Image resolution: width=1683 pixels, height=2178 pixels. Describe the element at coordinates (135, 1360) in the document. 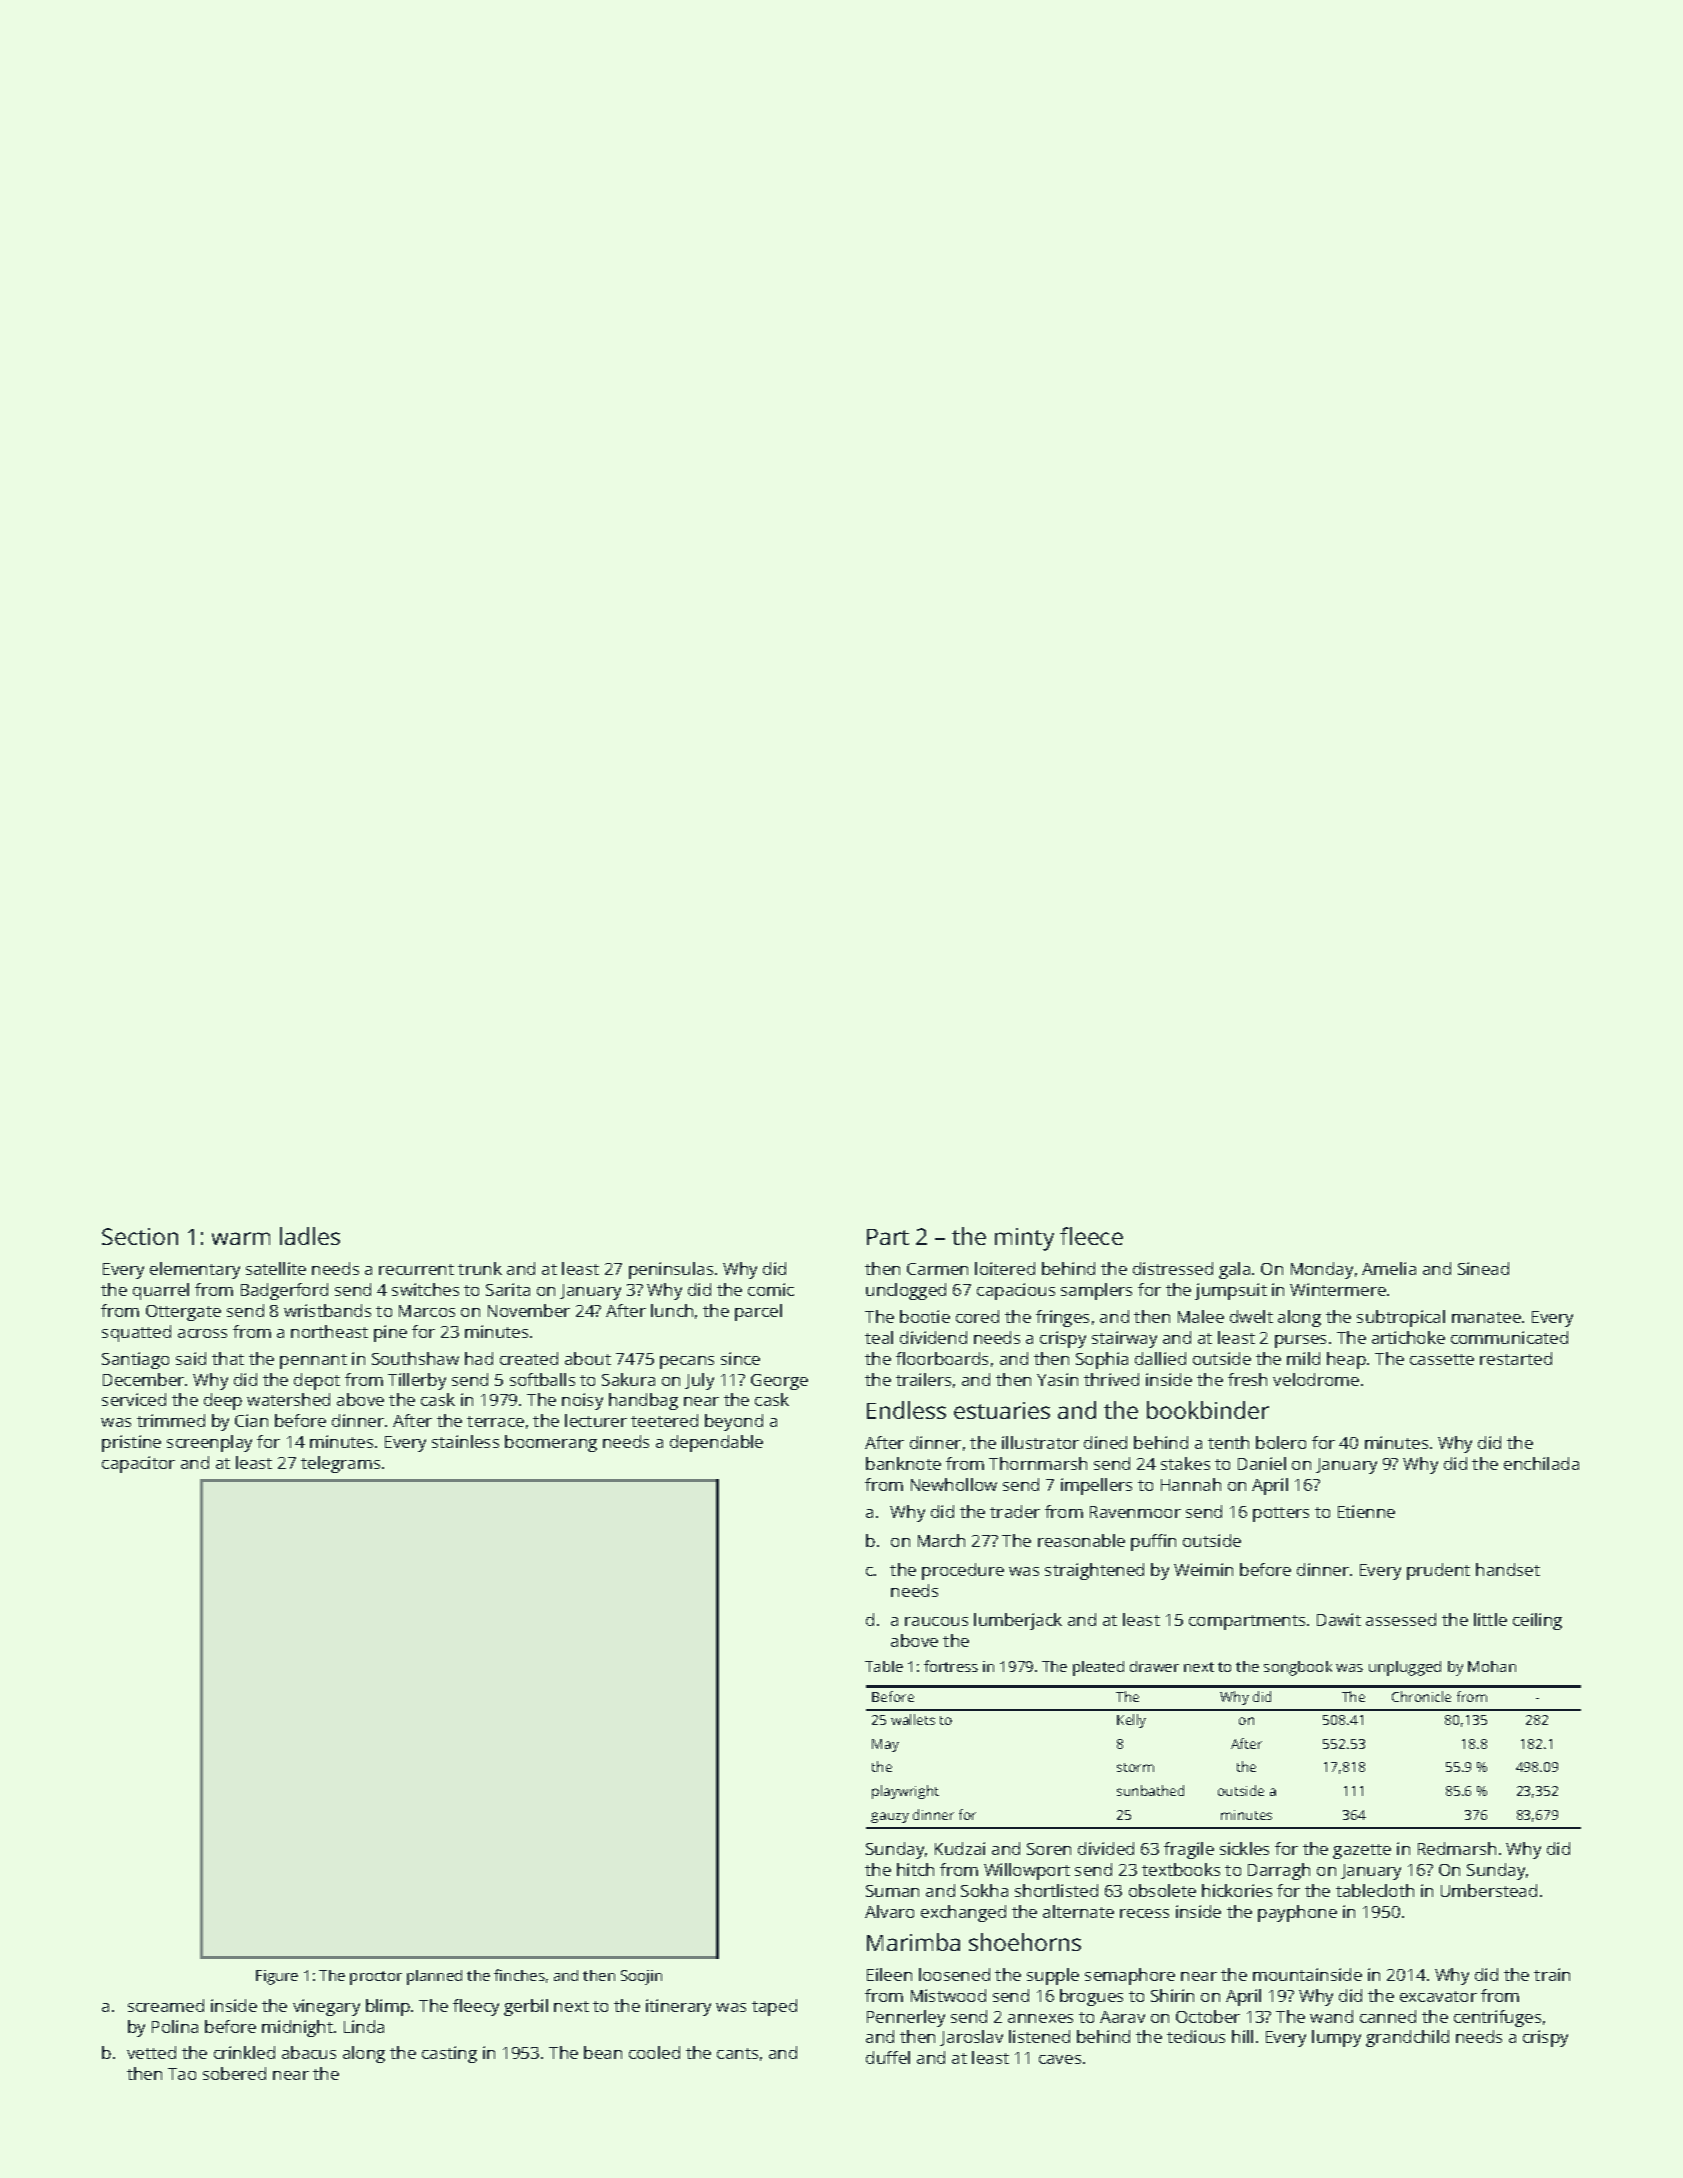

I see `Santiago` at that location.
